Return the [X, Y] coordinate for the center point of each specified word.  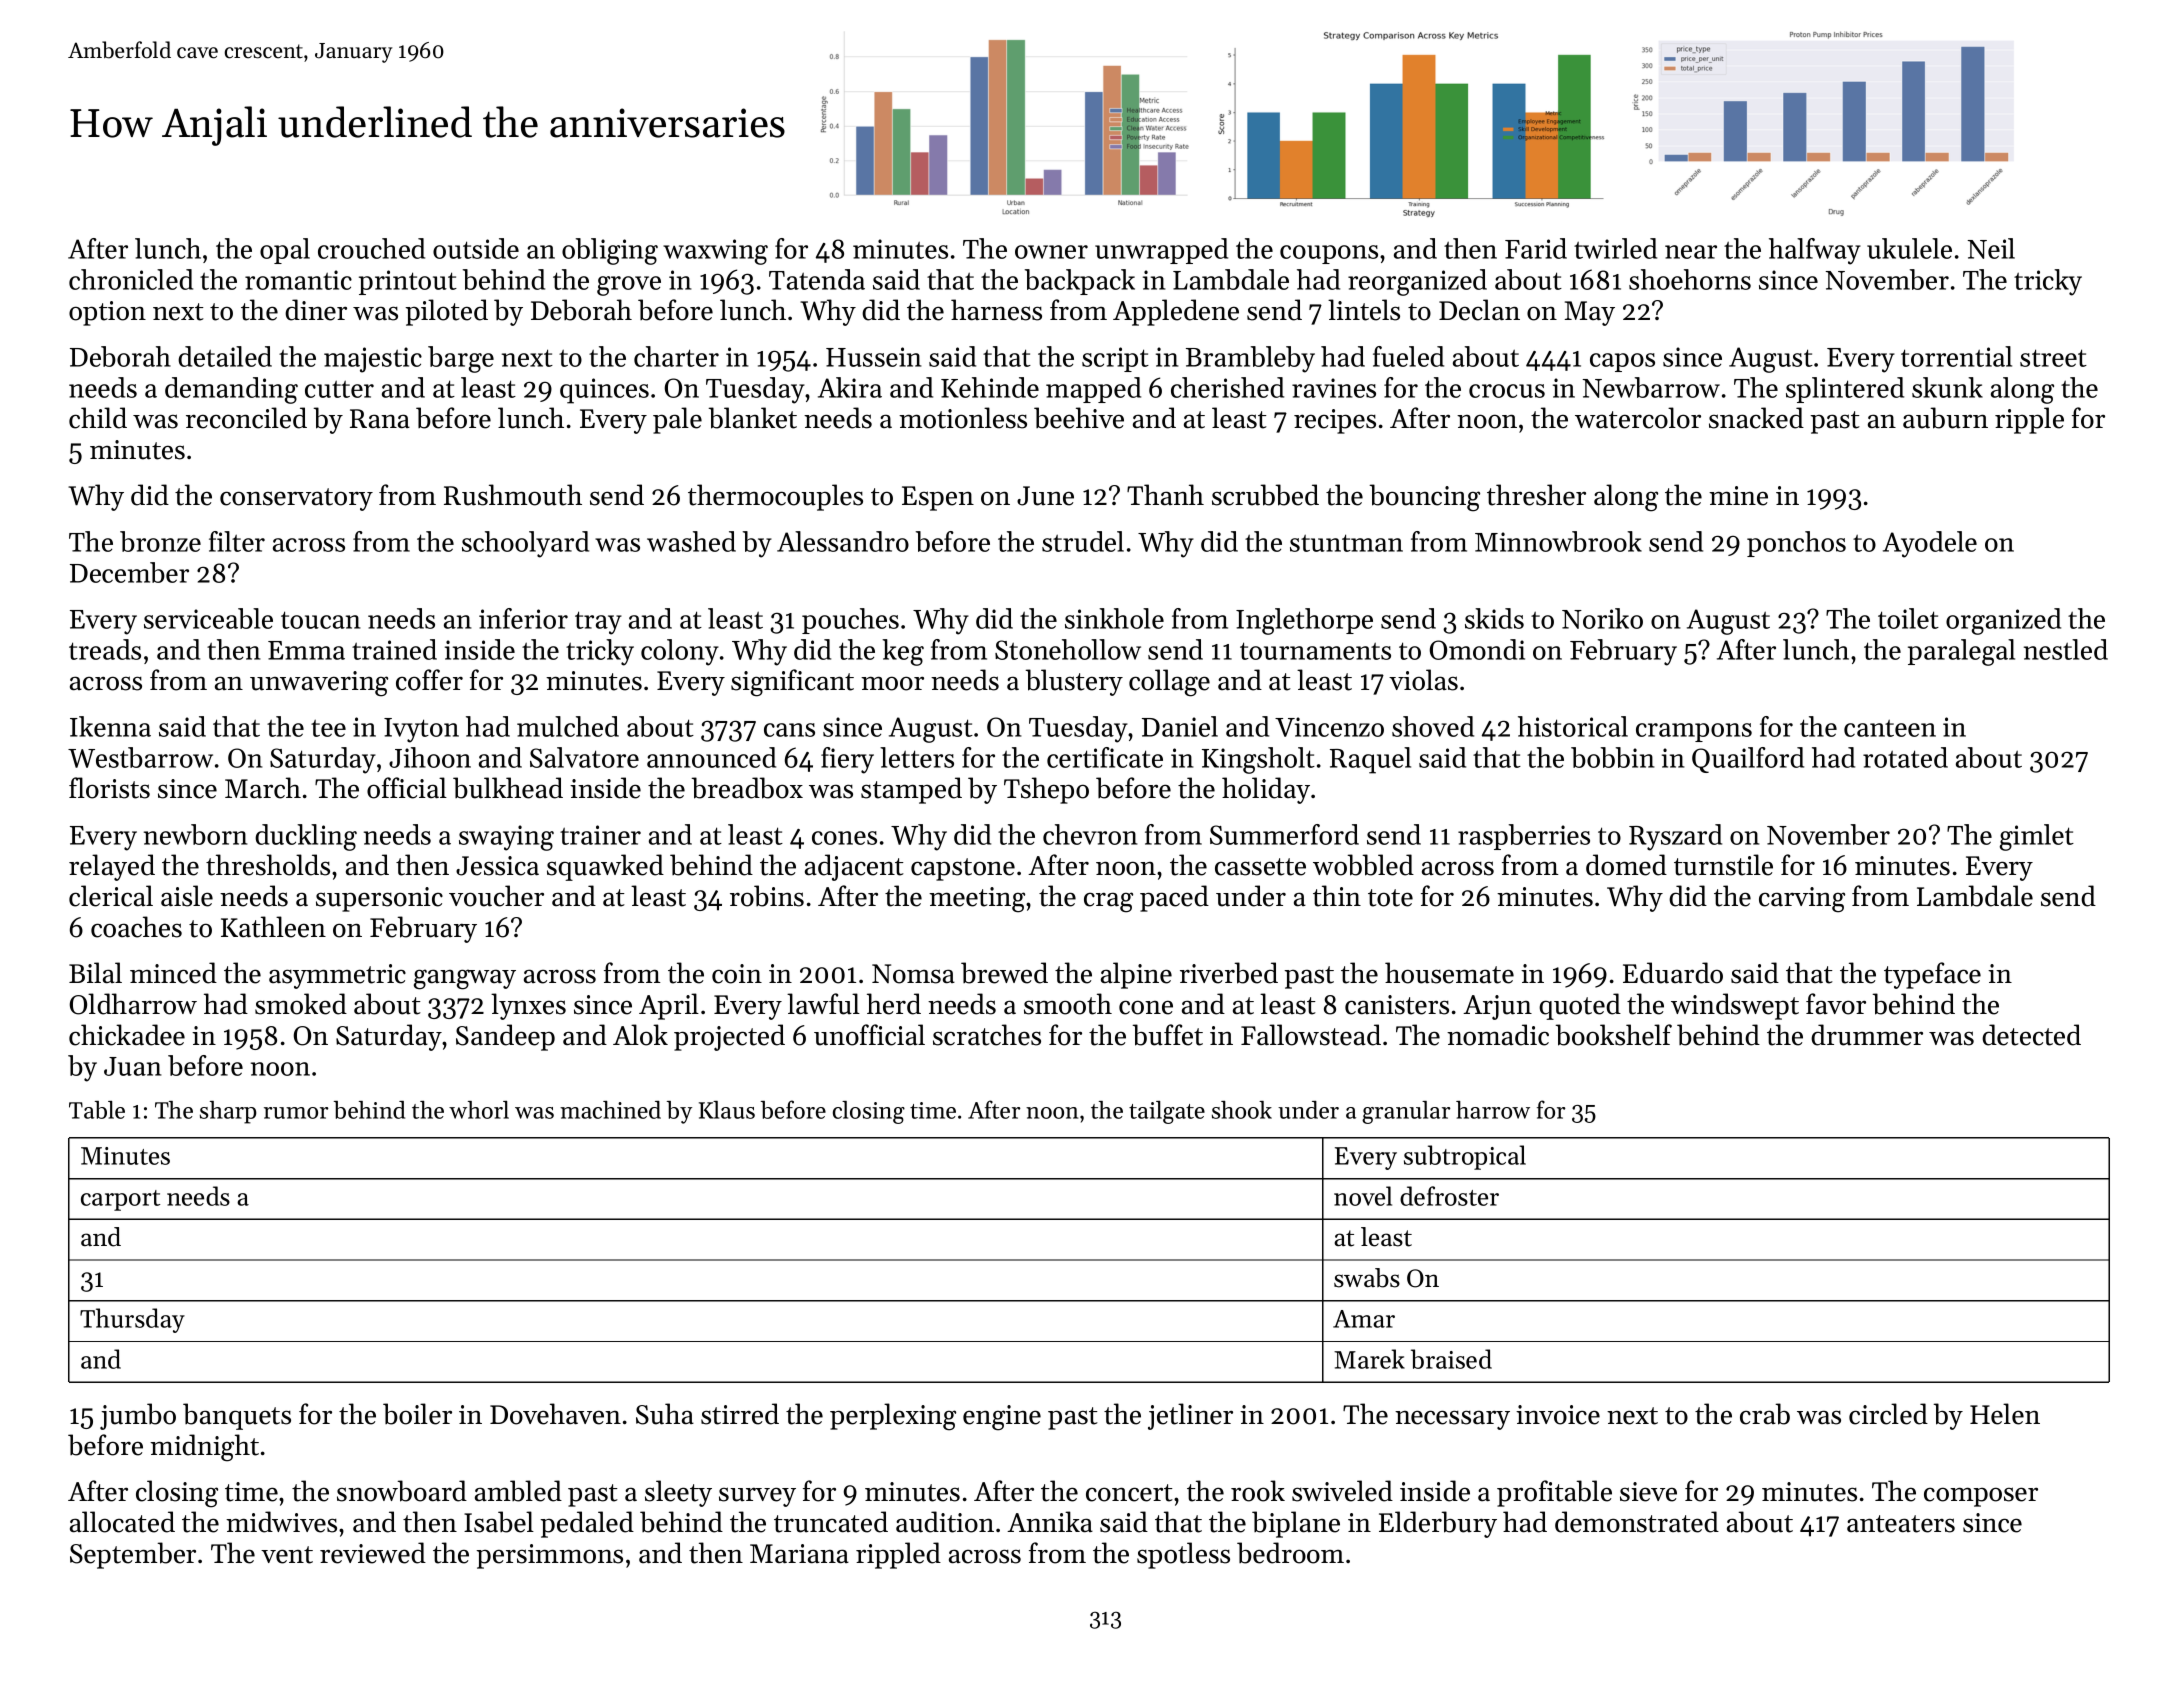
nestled [2066, 649]
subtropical [1465, 1157]
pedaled [587, 1524]
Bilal [95, 973]
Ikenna [110, 726]
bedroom [1290, 1553]
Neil [1991, 248]
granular [1406, 1112]
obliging [610, 251]
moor [892, 683]
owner [1051, 252]
